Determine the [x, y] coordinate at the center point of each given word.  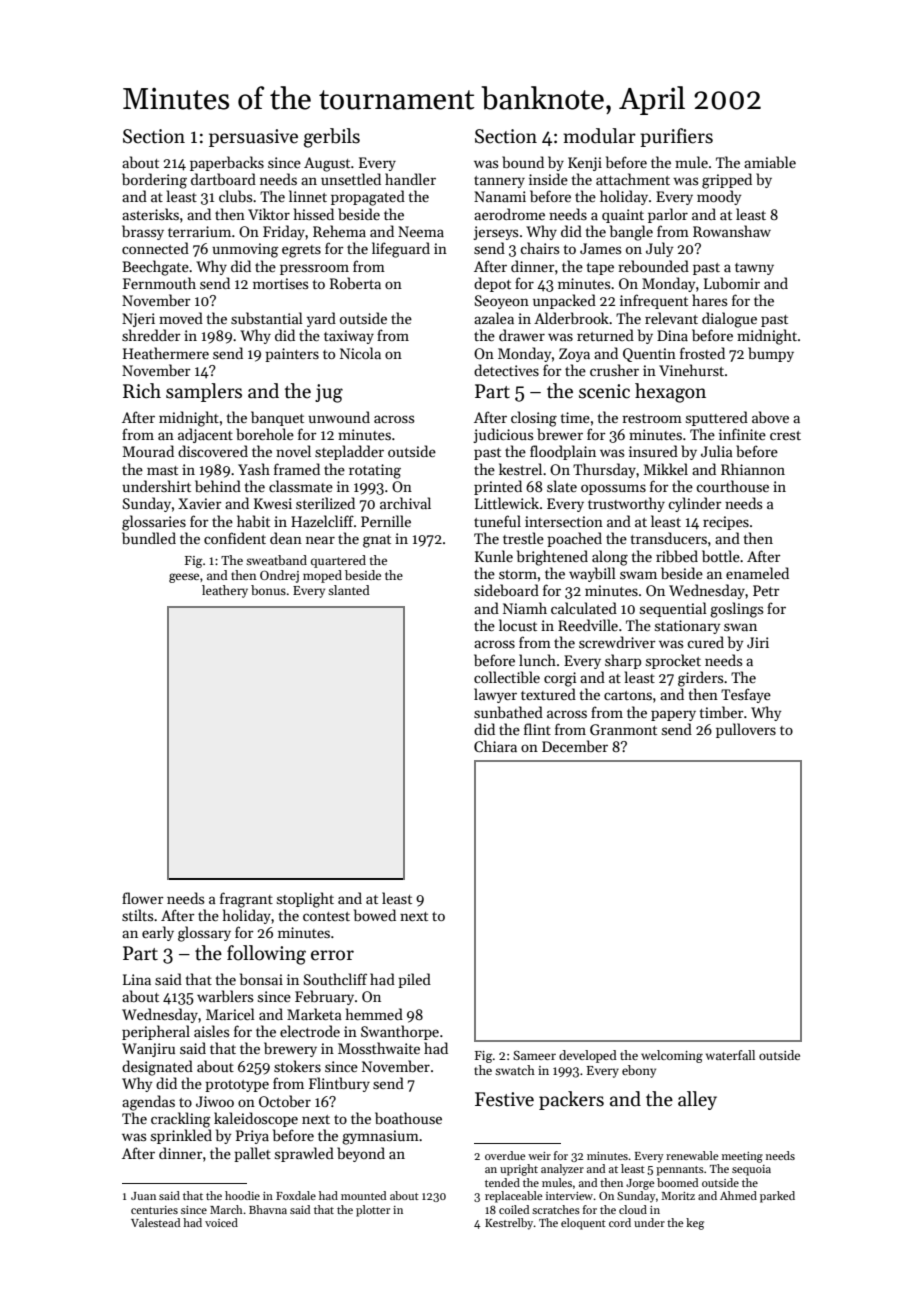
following [266, 955]
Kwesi [273, 503]
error [332, 955]
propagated [368, 198]
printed [498, 487]
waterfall [730, 1055]
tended [502, 1182]
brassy [143, 232]
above [770, 417]
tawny [754, 269]
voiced [221, 1222]
